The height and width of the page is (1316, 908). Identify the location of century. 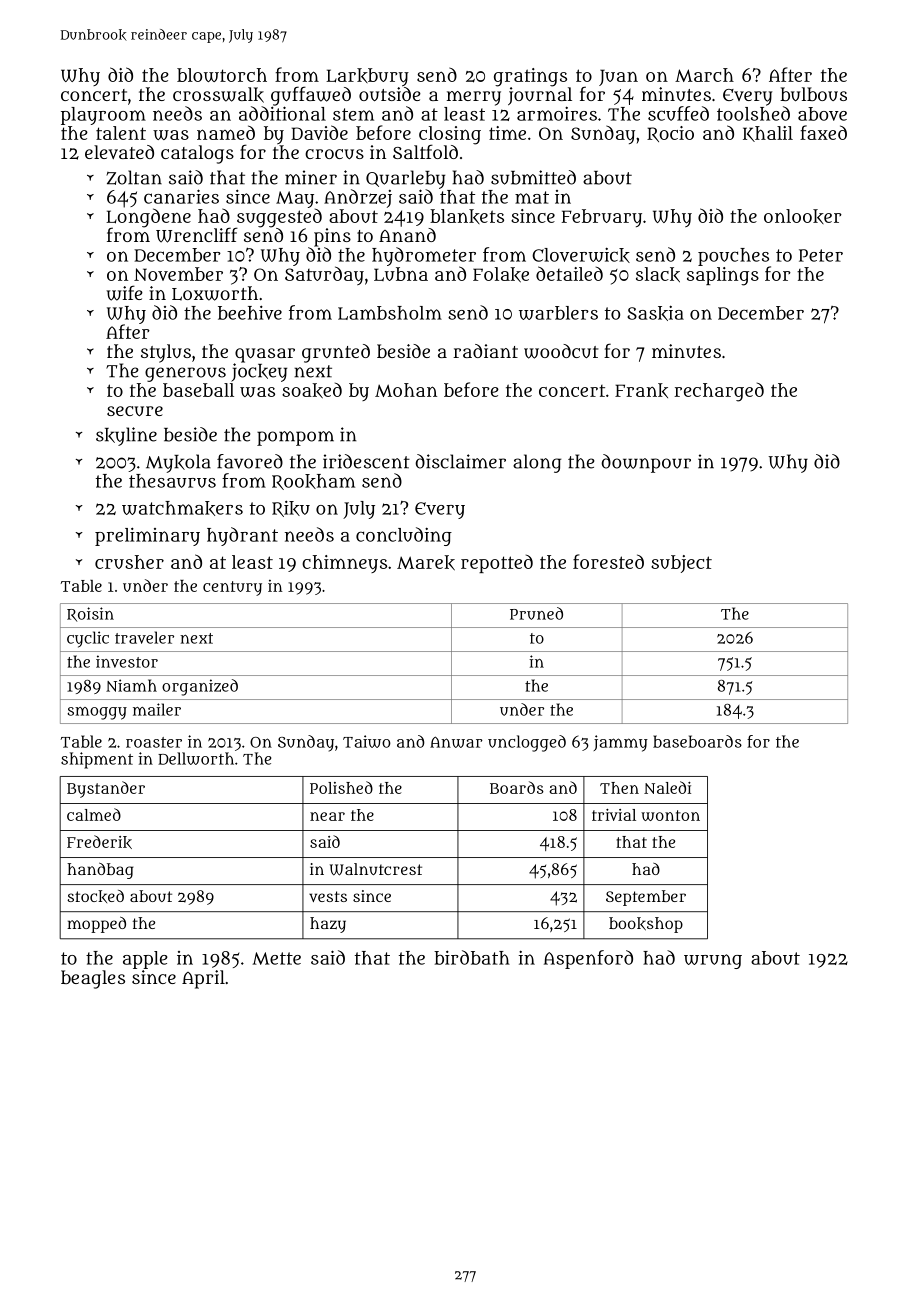
(232, 588).
